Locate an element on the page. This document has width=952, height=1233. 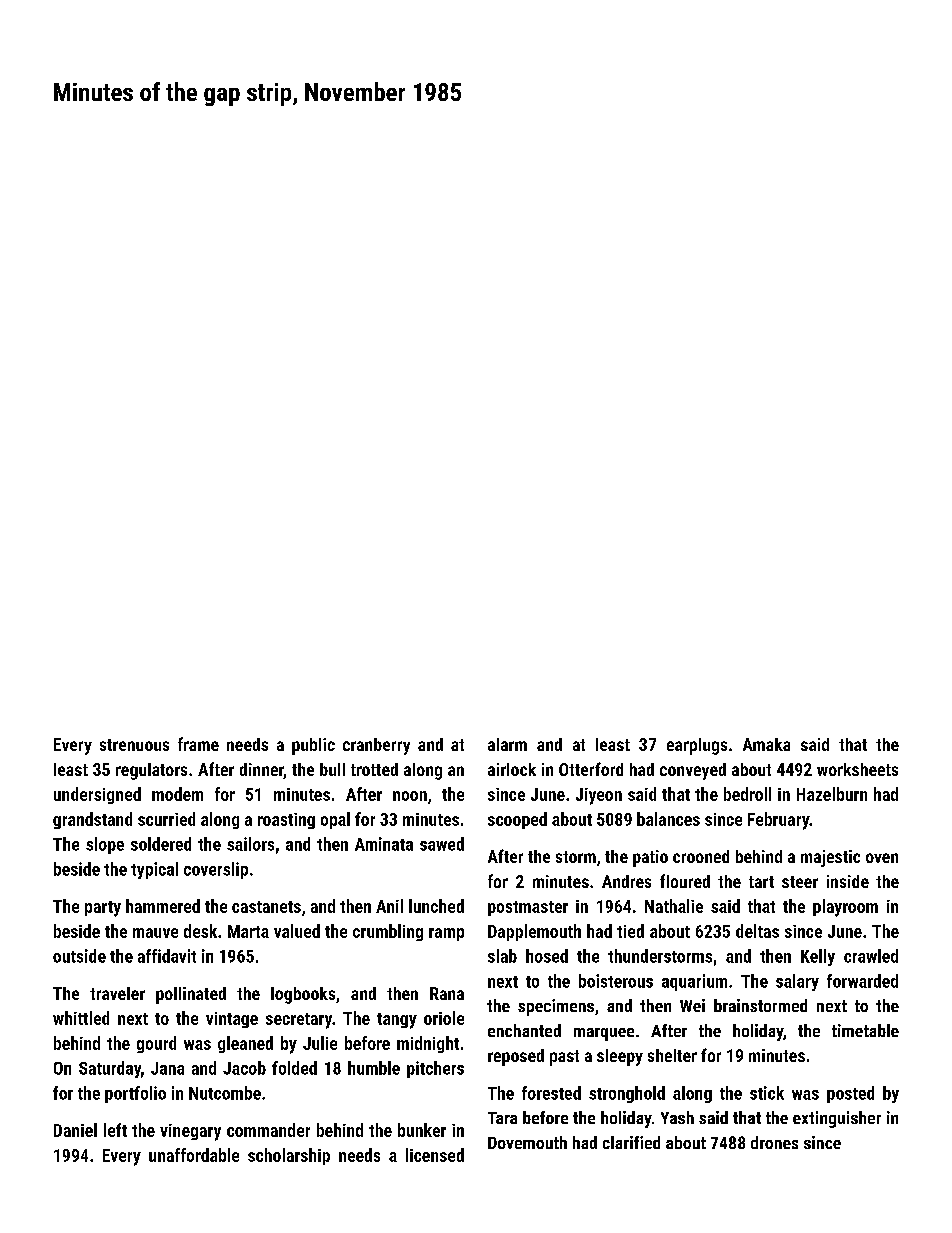
slope is located at coordinates (105, 845).
